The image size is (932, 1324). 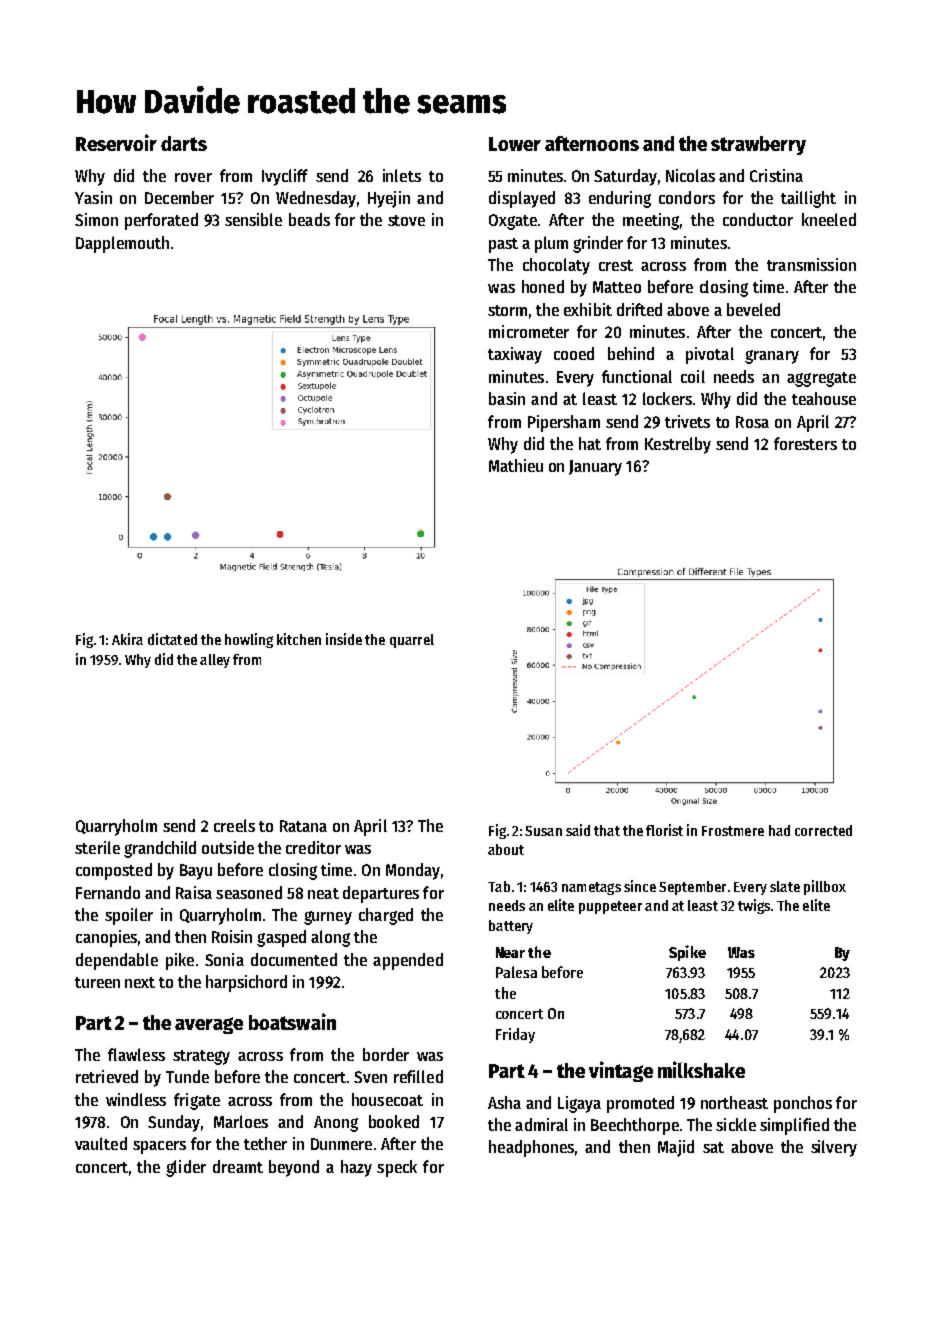 I want to click on harpsichord, so click(x=246, y=983).
